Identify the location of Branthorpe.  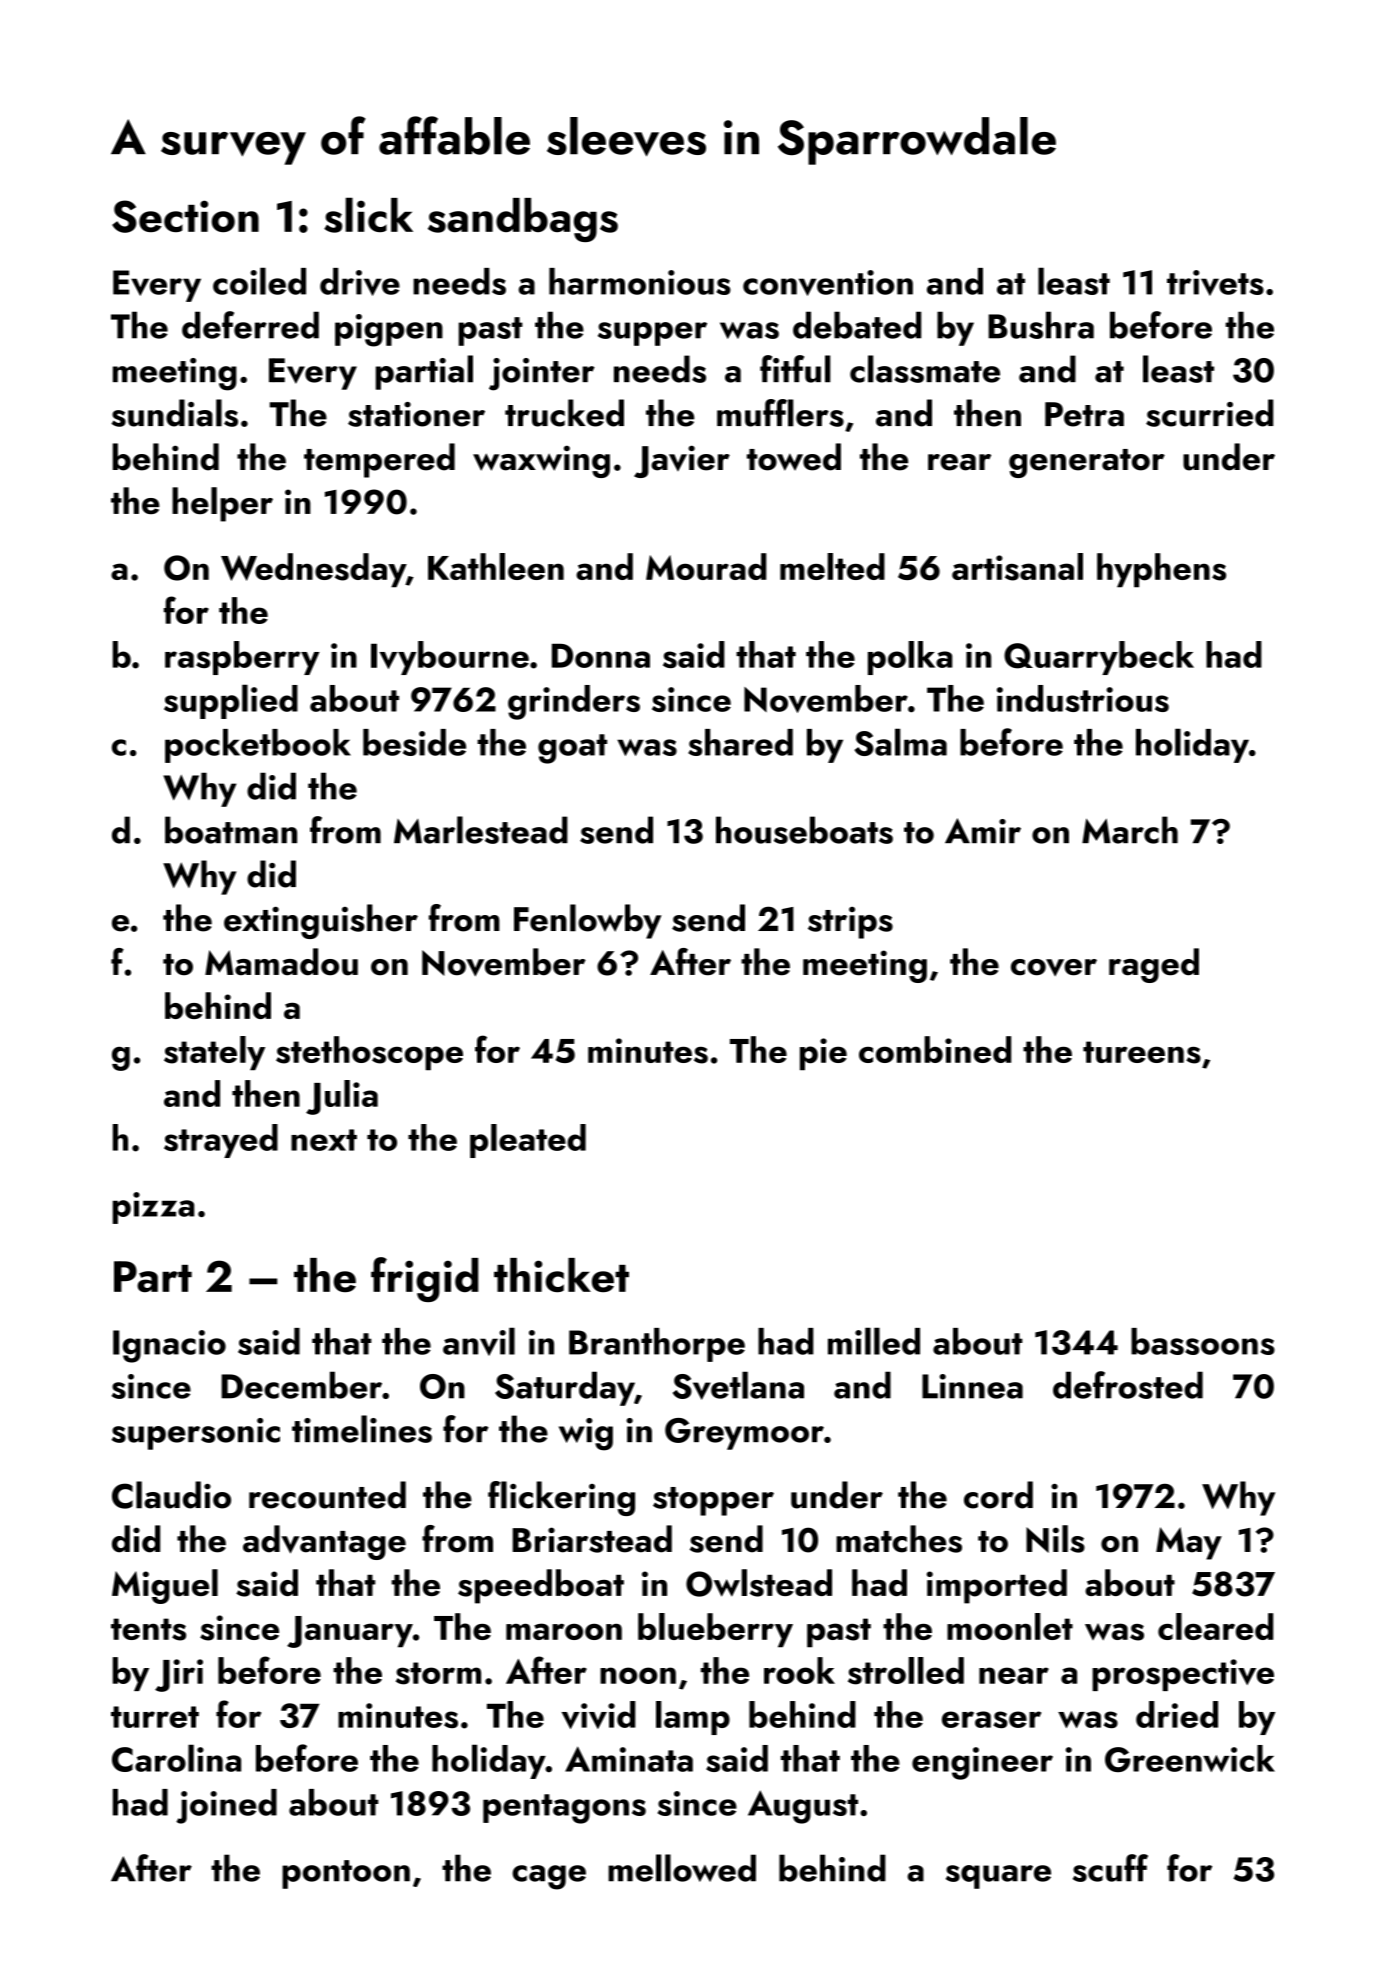
(657, 1345).
